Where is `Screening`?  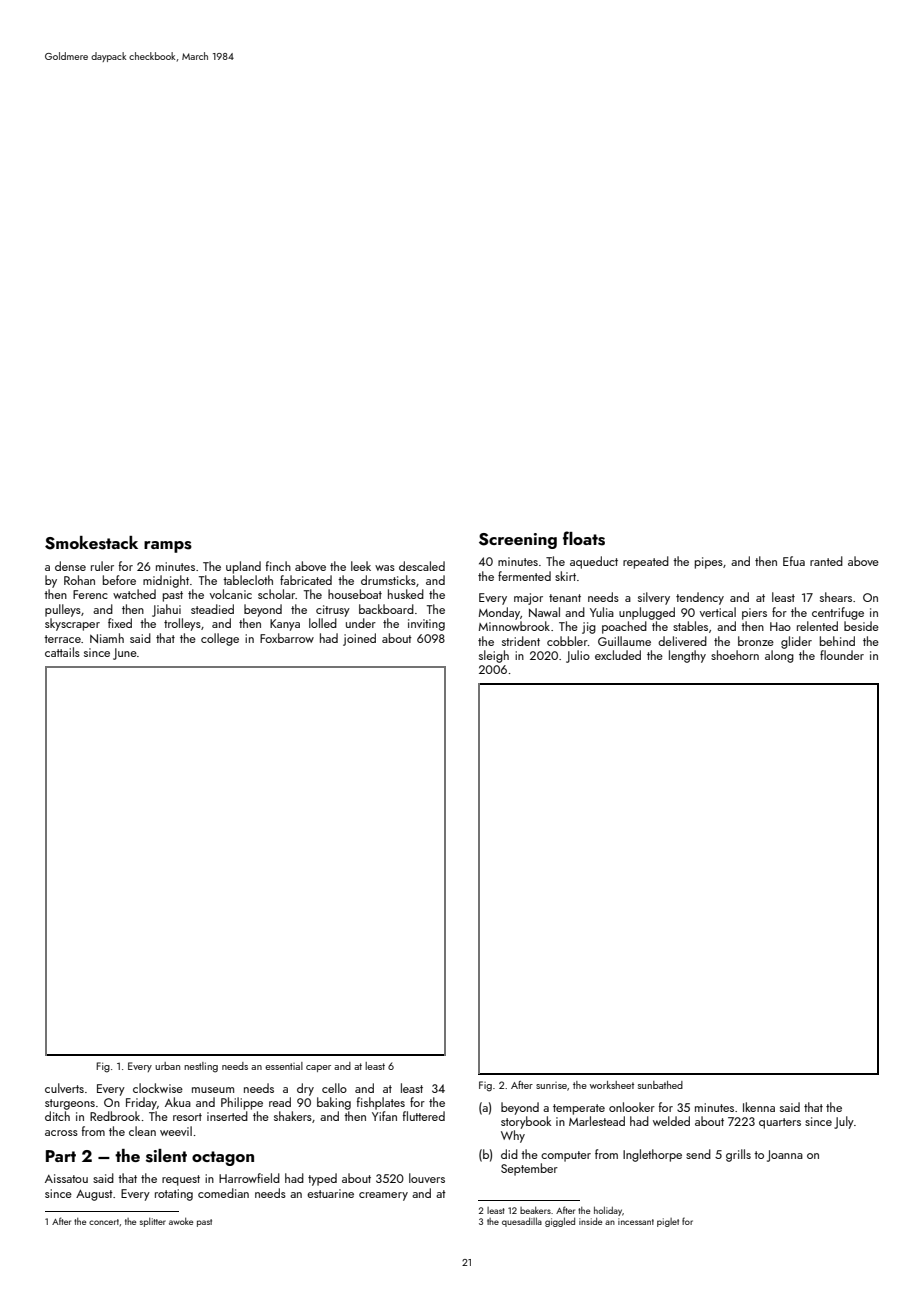 Screening is located at coordinates (518, 541).
